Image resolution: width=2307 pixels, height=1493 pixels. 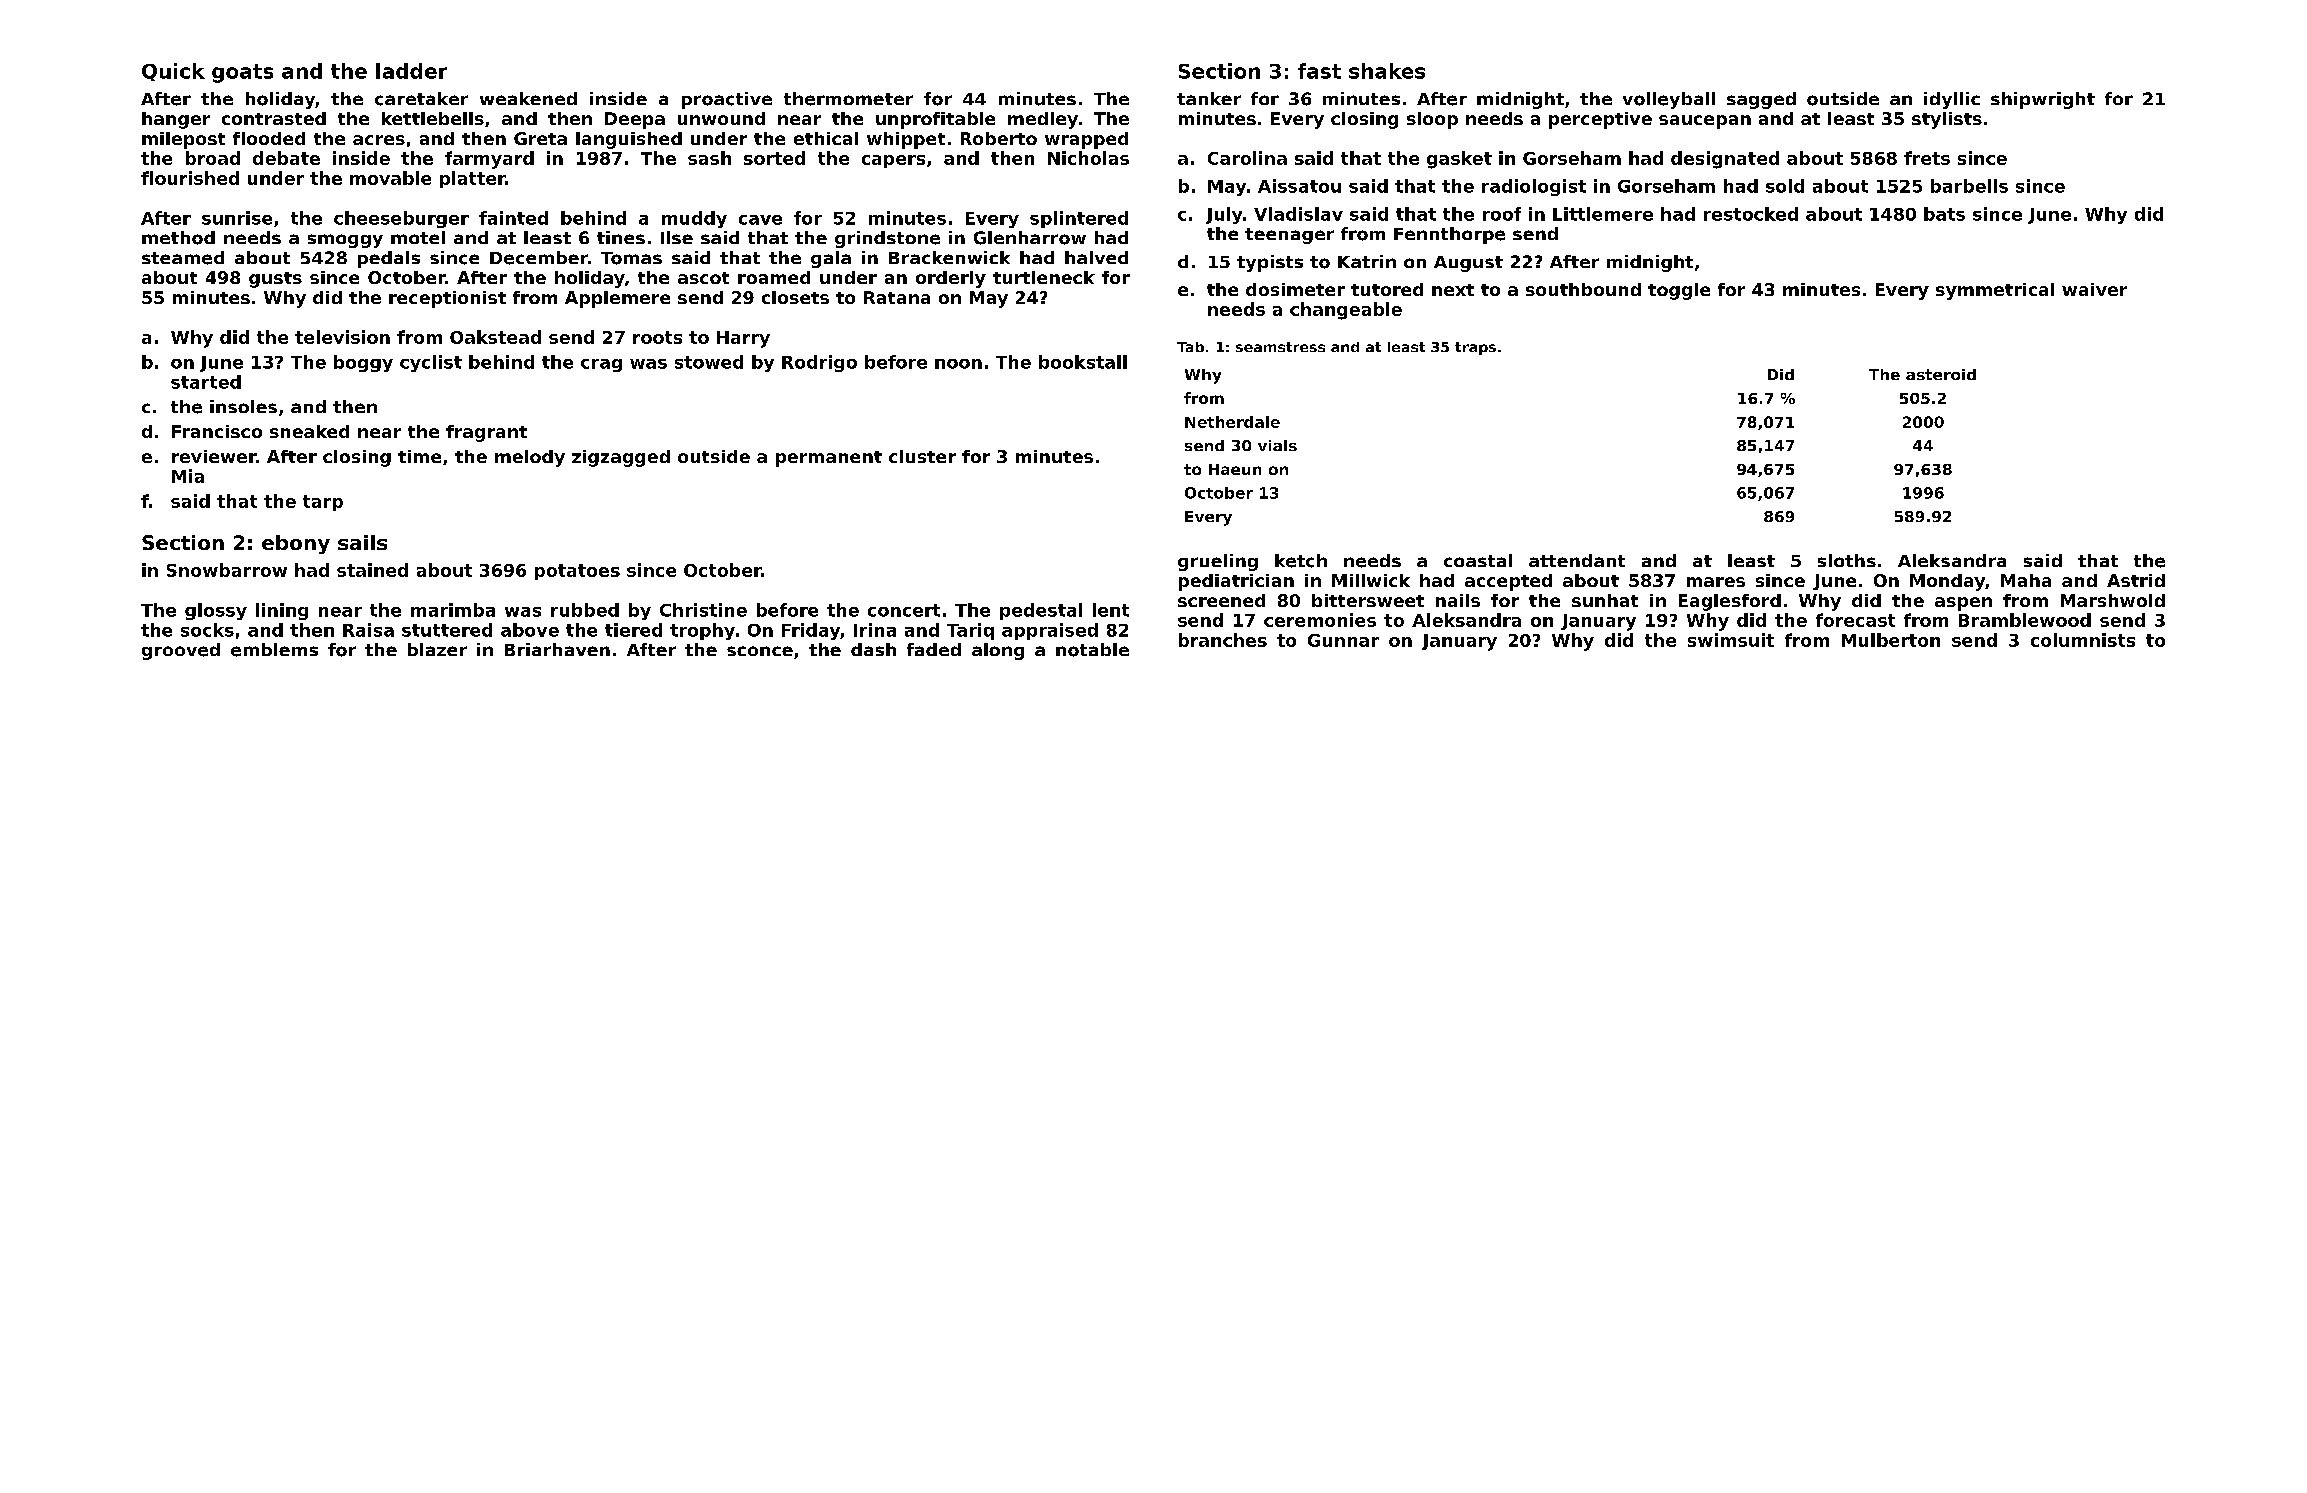 What do you see at coordinates (323, 503) in the screenshot?
I see `tarp` at bounding box center [323, 503].
